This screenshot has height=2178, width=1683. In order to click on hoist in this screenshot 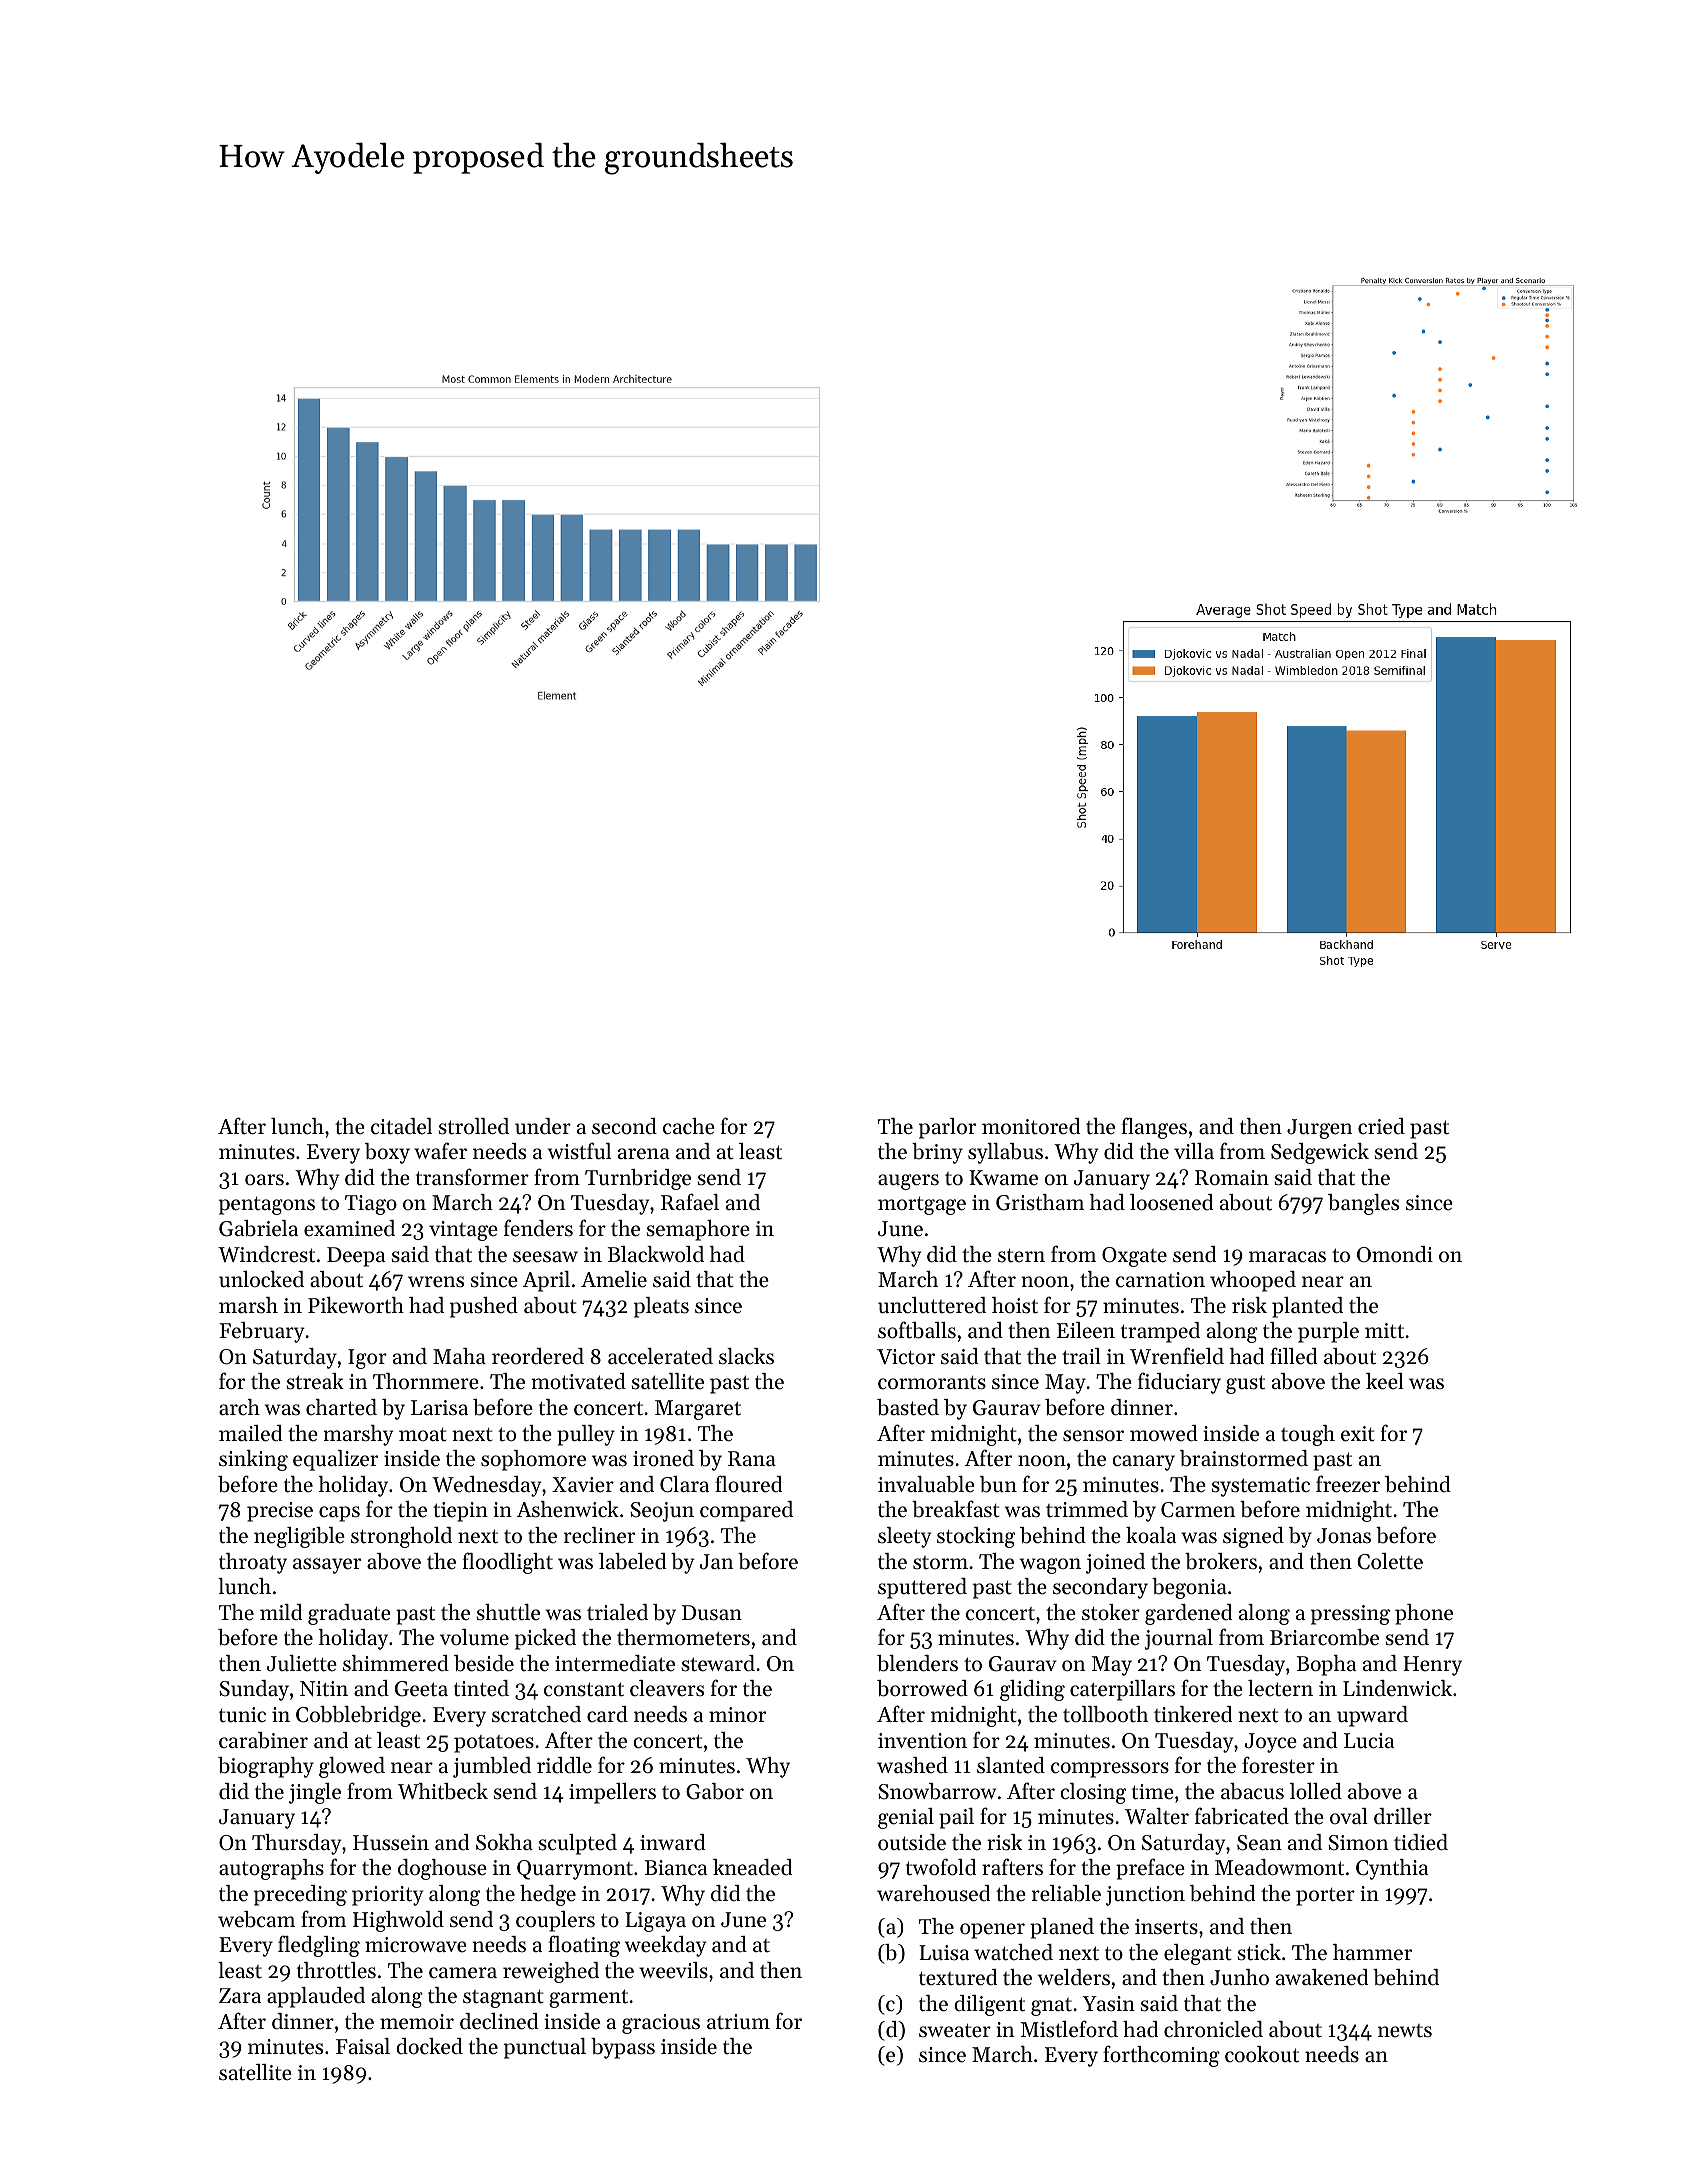, I will do `click(1015, 1305)`.
